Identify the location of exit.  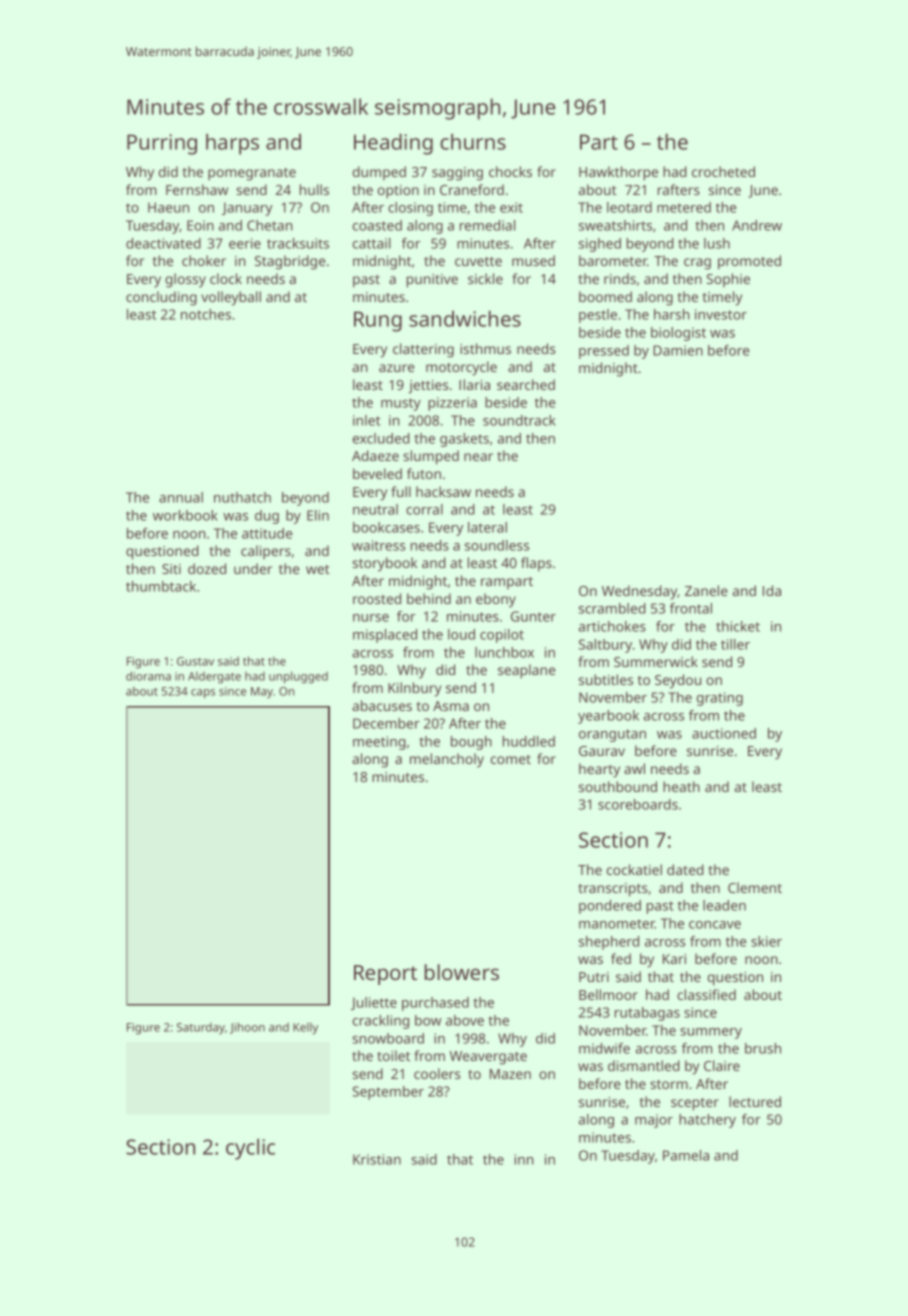
(511, 207).
